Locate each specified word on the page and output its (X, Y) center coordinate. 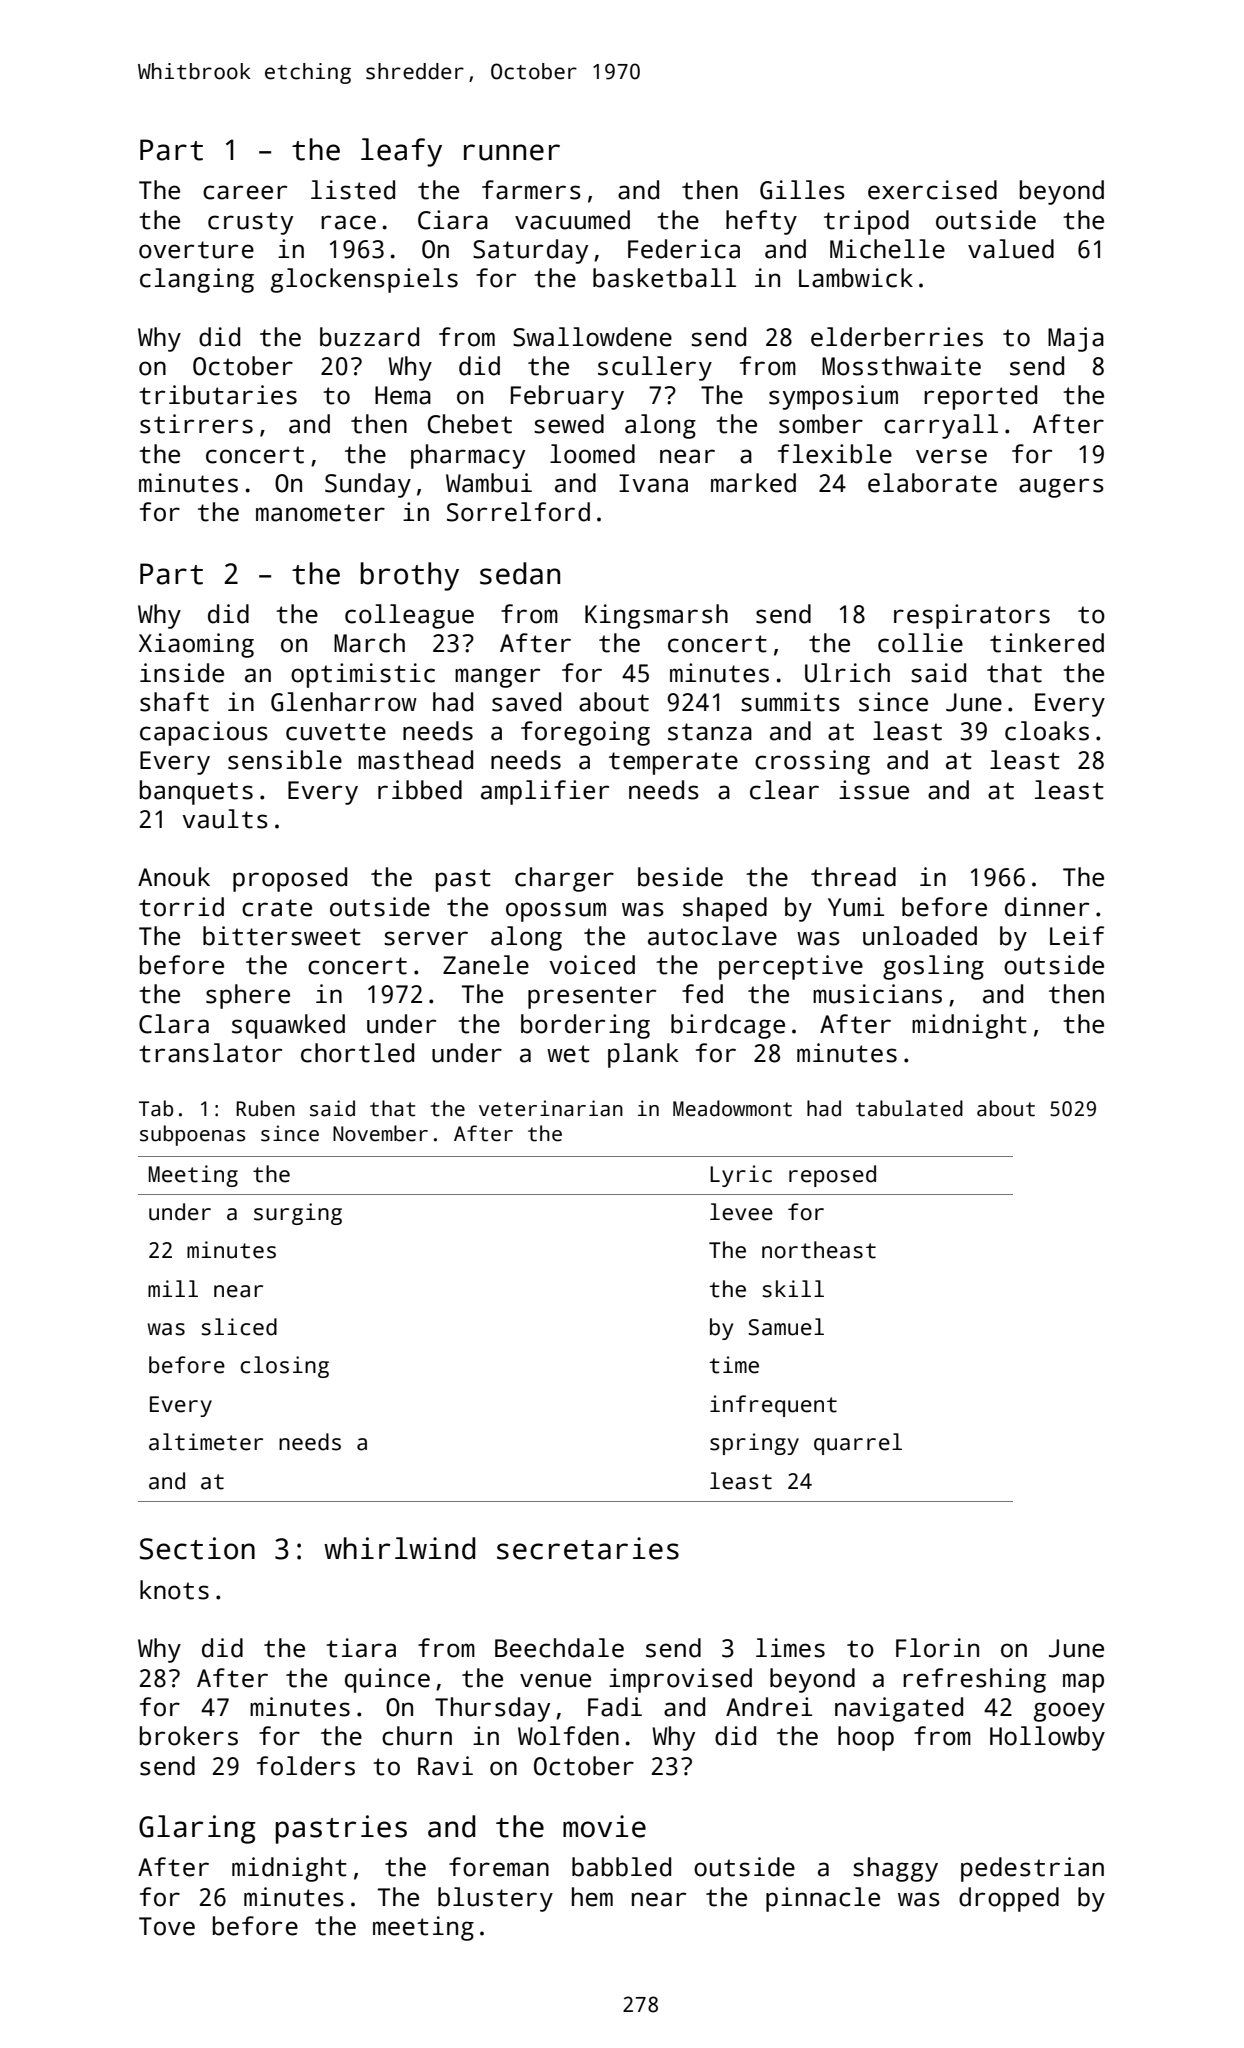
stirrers (196, 424)
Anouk (174, 877)
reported (980, 397)
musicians (877, 994)
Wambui (489, 483)
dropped (1009, 1899)
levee (741, 1212)
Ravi (445, 1766)
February (567, 397)
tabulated (909, 1108)
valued (1011, 249)
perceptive (791, 967)
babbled (621, 1867)
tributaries (218, 395)
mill (173, 1288)
